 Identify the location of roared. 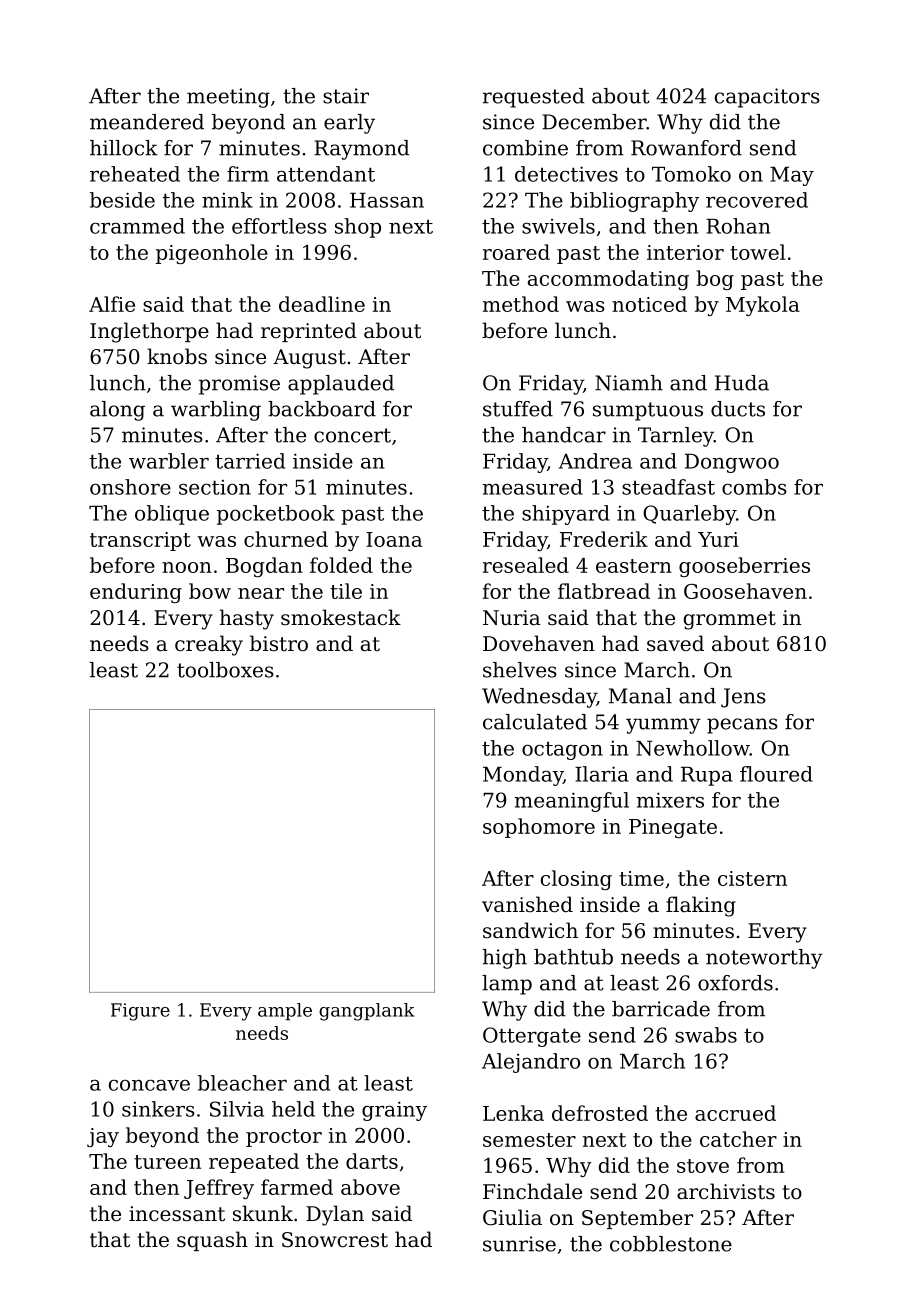
(516, 252).
